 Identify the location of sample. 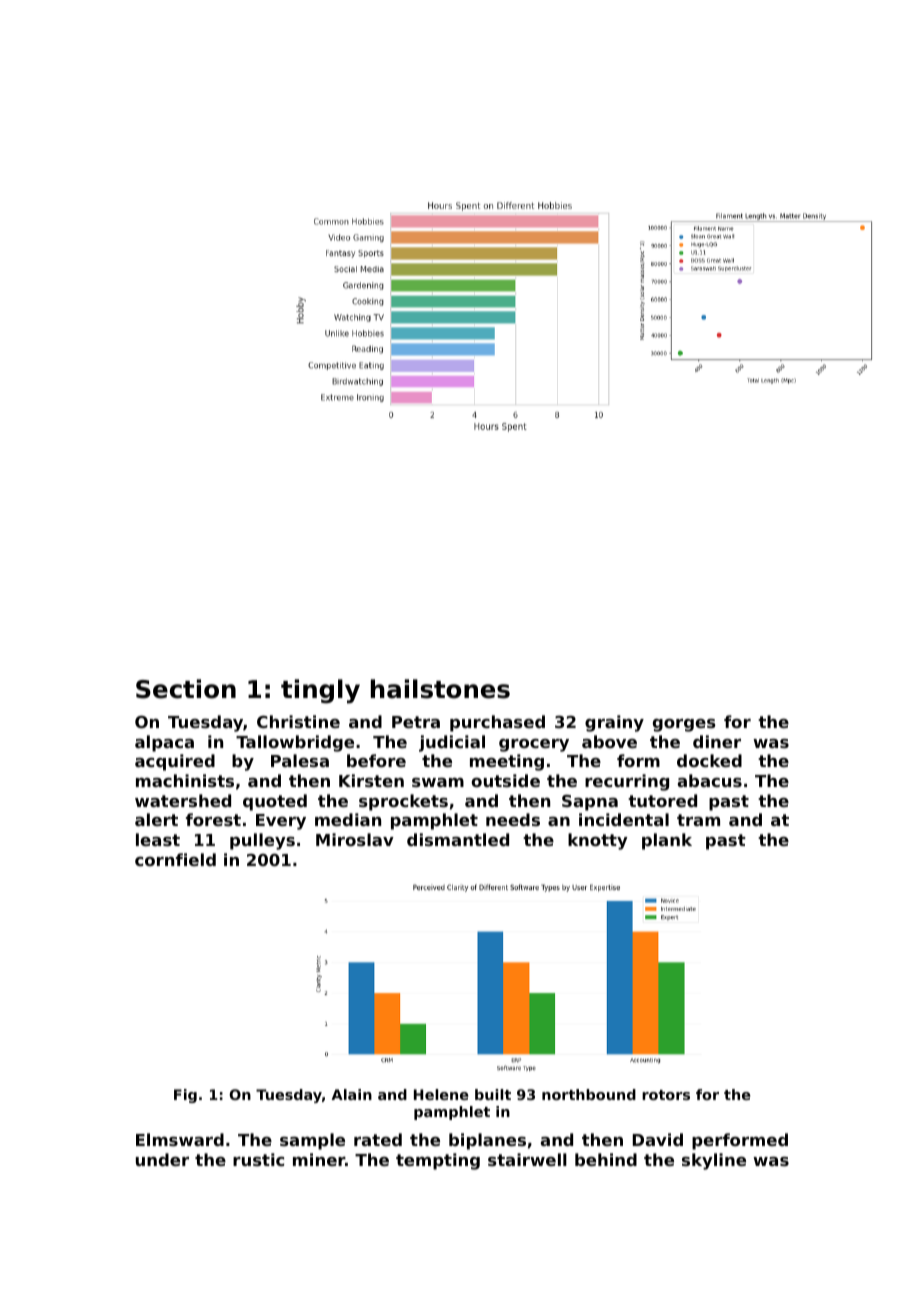
(312, 1141).
